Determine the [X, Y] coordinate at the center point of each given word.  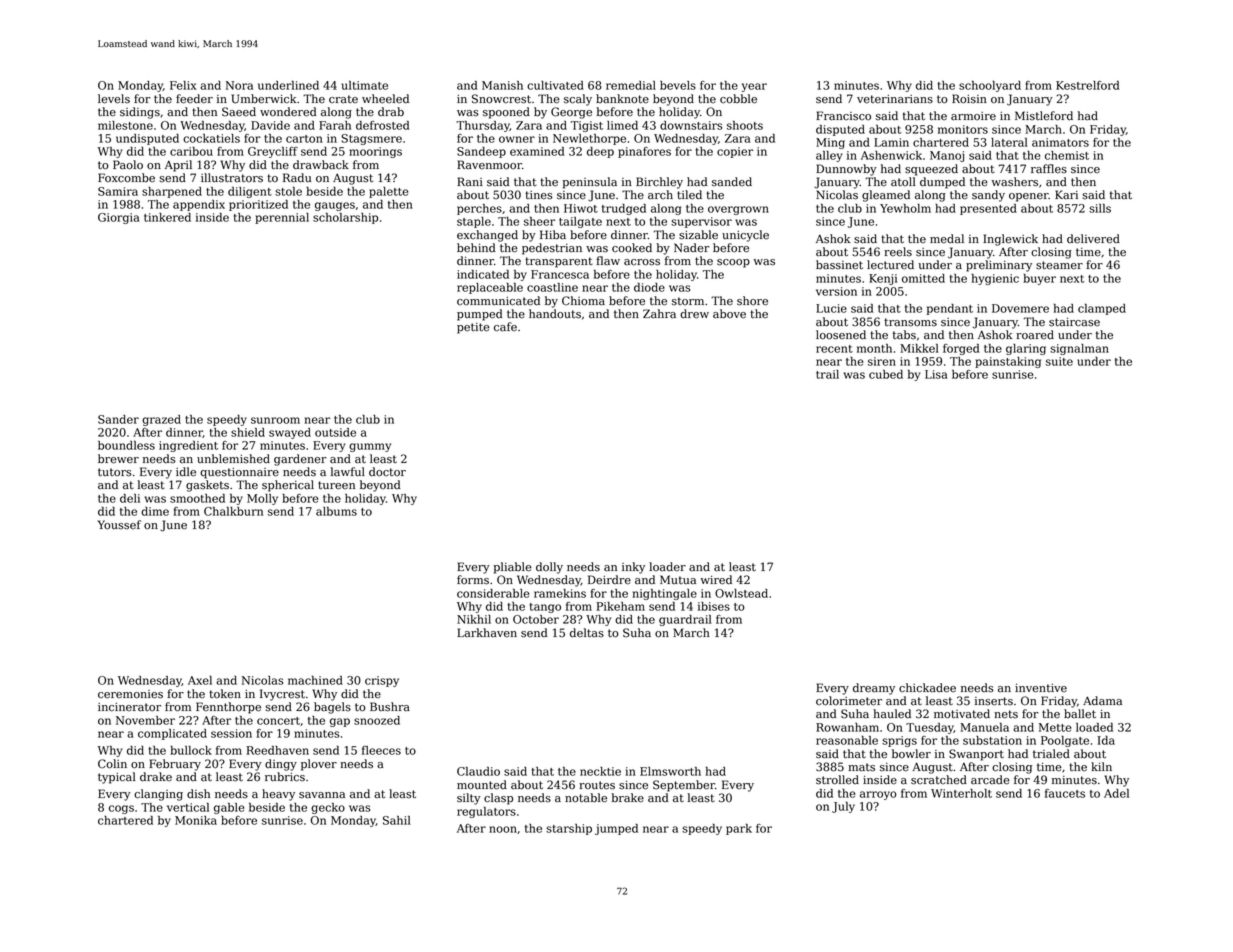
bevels [678, 85]
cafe [505, 327]
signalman [1079, 349]
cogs [121, 809]
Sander [118, 419]
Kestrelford [1088, 85]
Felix [183, 85]
